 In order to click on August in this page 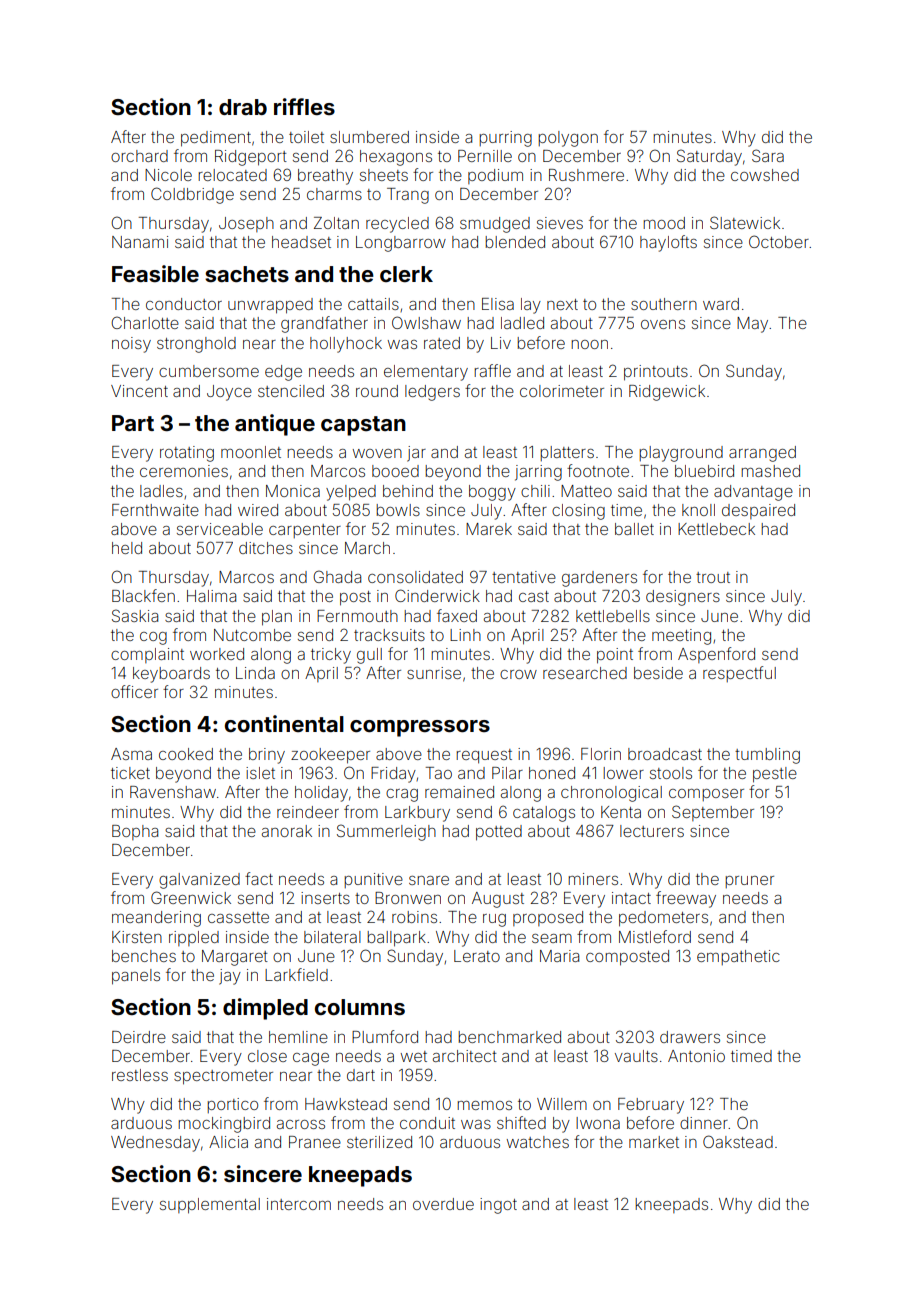, I will do `click(498, 900)`.
